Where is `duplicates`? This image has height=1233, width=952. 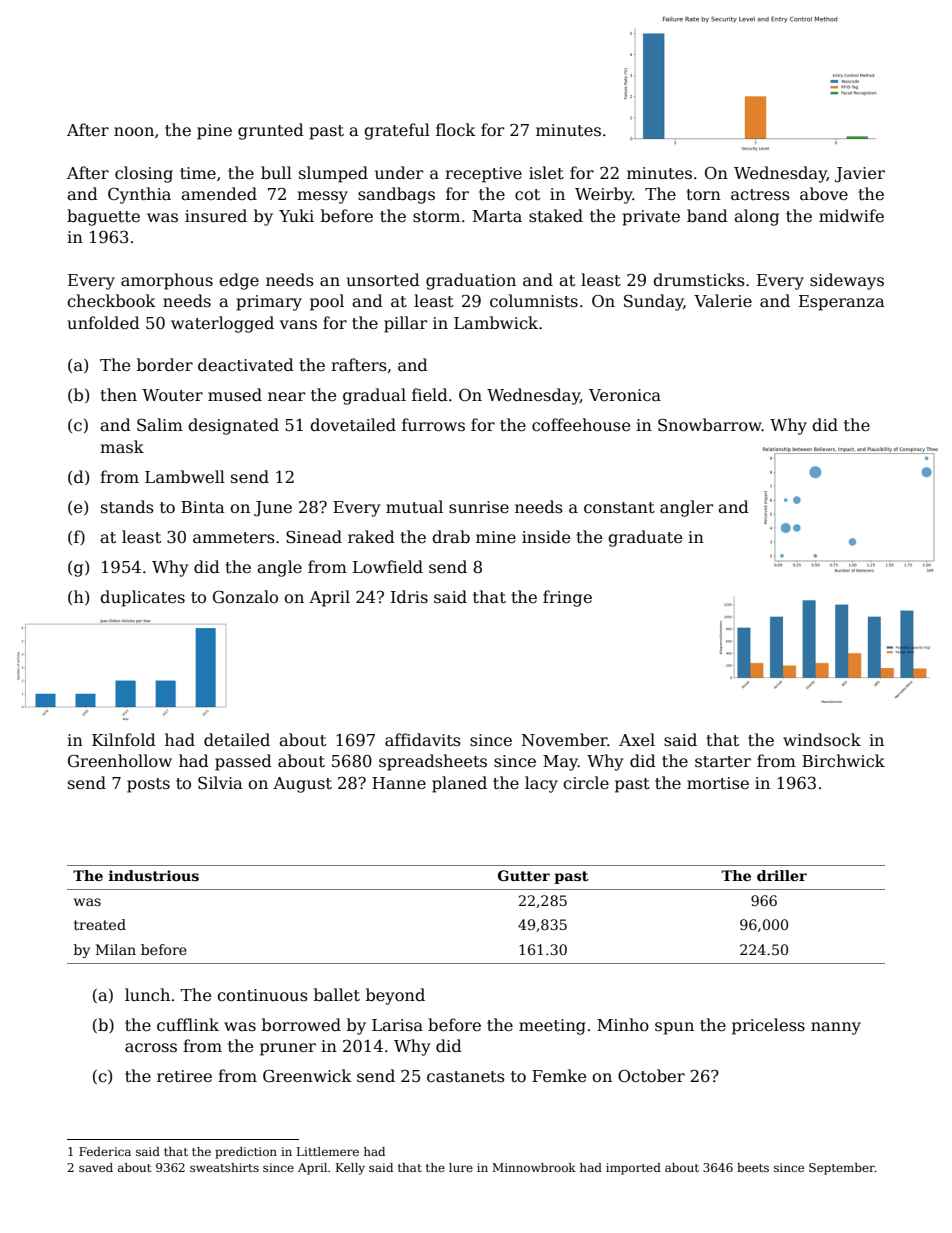
duplicates is located at coordinates (142, 598).
